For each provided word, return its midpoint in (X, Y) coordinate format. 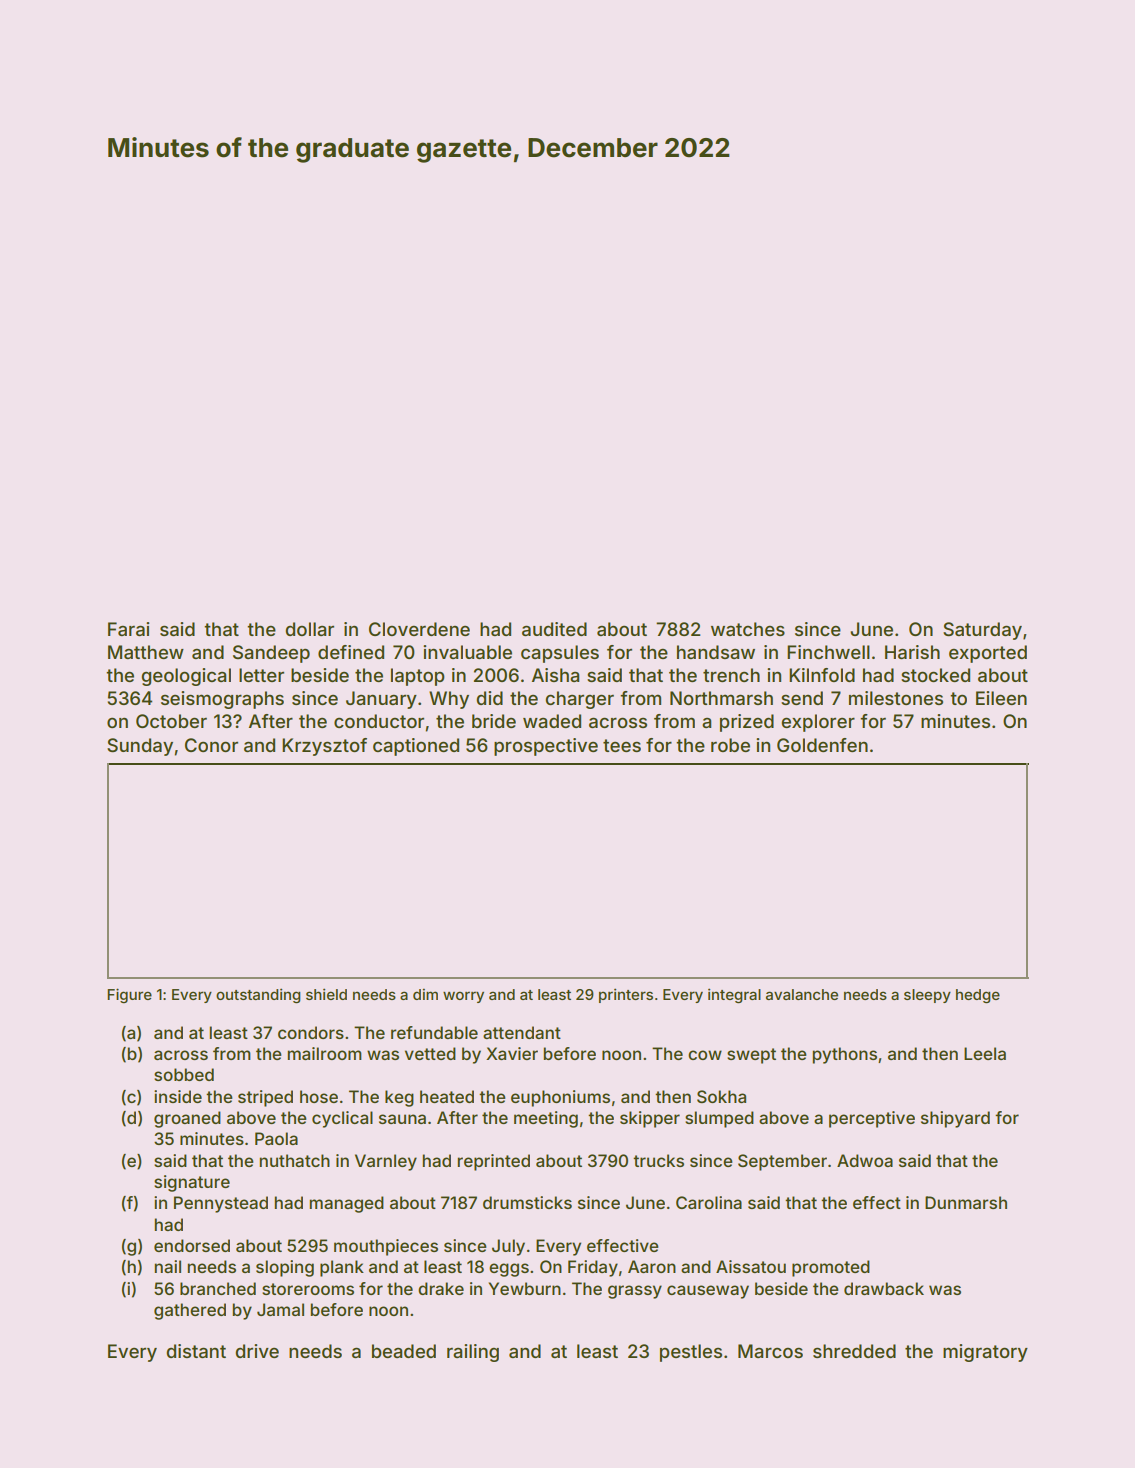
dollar (309, 629)
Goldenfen (822, 745)
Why (449, 700)
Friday (593, 1268)
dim (425, 994)
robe (730, 745)
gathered (190, 1311)
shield (326, 994)
